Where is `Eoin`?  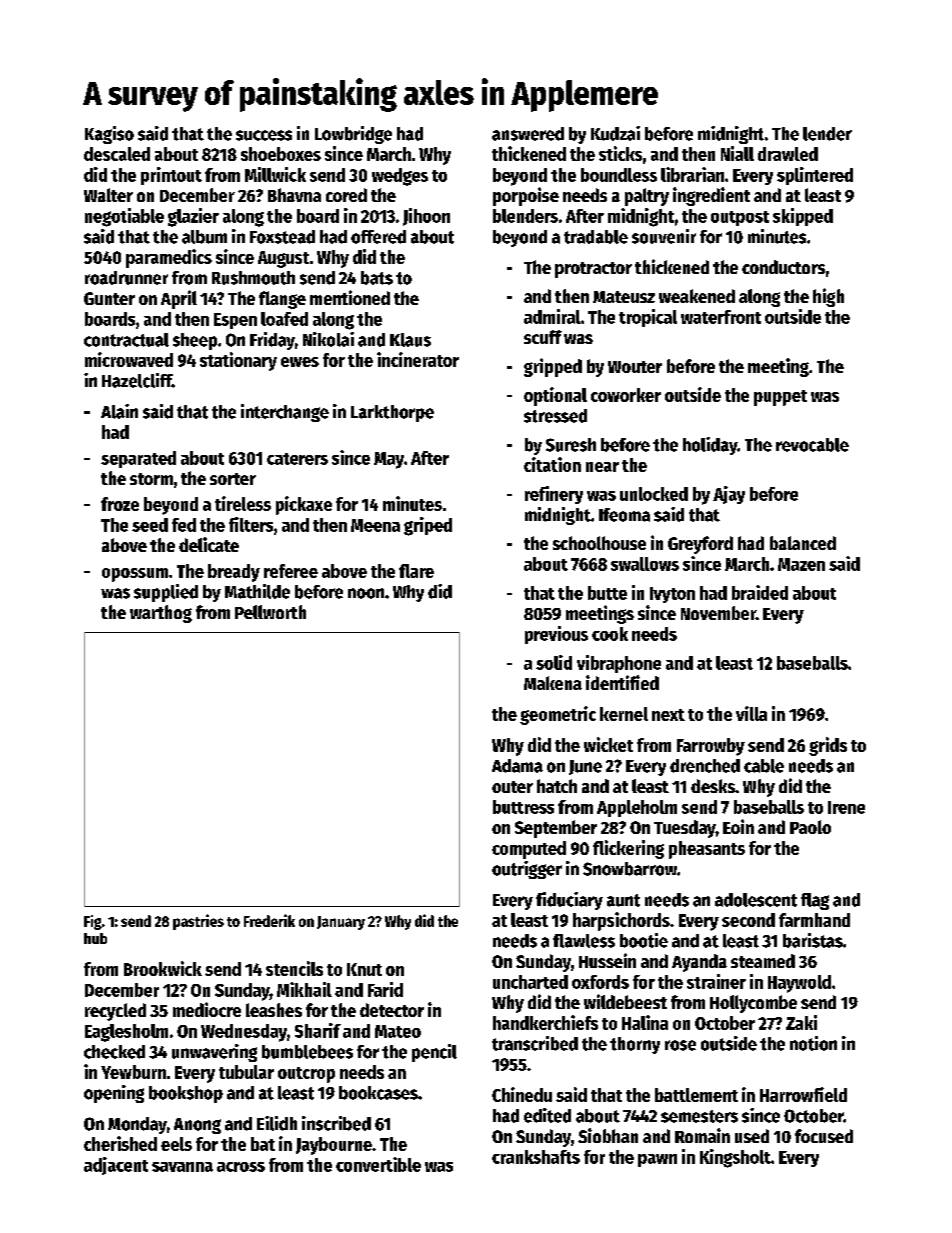 Eoin is located at coordinates (738, 826).
